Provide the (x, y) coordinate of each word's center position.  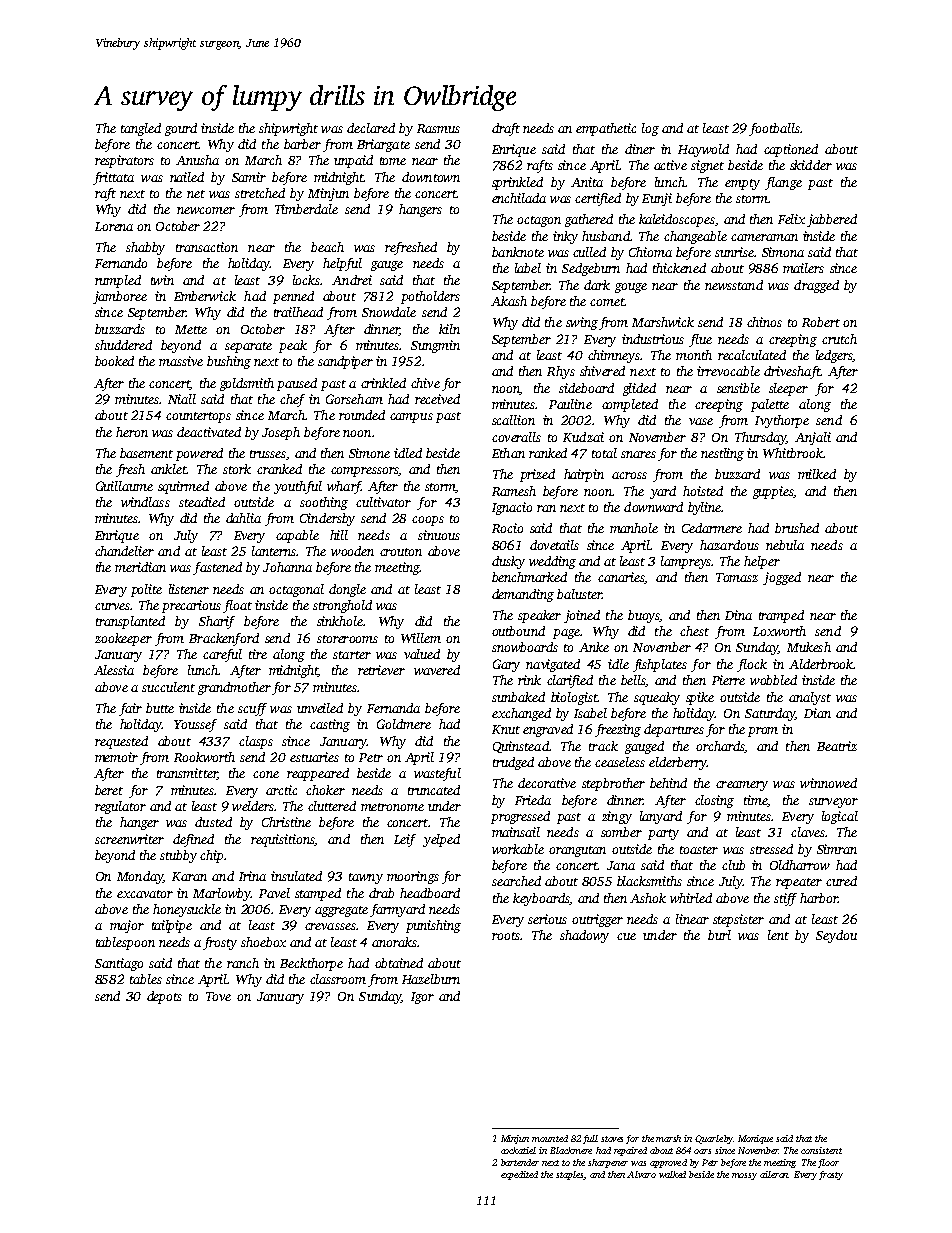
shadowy (584, 936)
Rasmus (438, 128)
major (127, 926)
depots (164, 997)
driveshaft (792, 372)
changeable (695, 237)
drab (381, 893)
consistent (821, 1150)
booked (114, 361)
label (528, 268)
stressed (771, 849)
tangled (141, 129)
